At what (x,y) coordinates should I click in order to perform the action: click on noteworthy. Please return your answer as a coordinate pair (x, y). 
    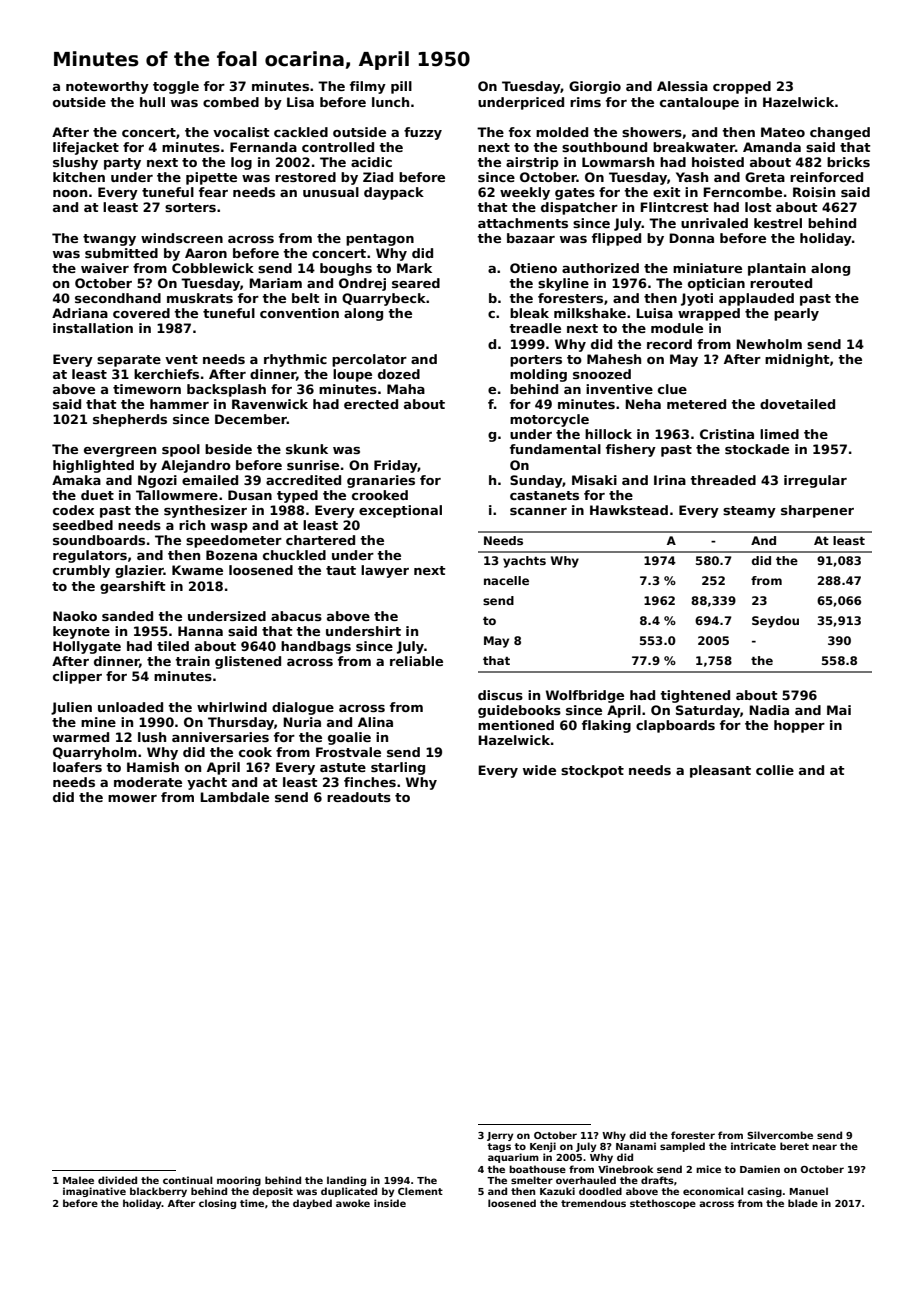
    Looking at the image, I should click on (107, 87).
